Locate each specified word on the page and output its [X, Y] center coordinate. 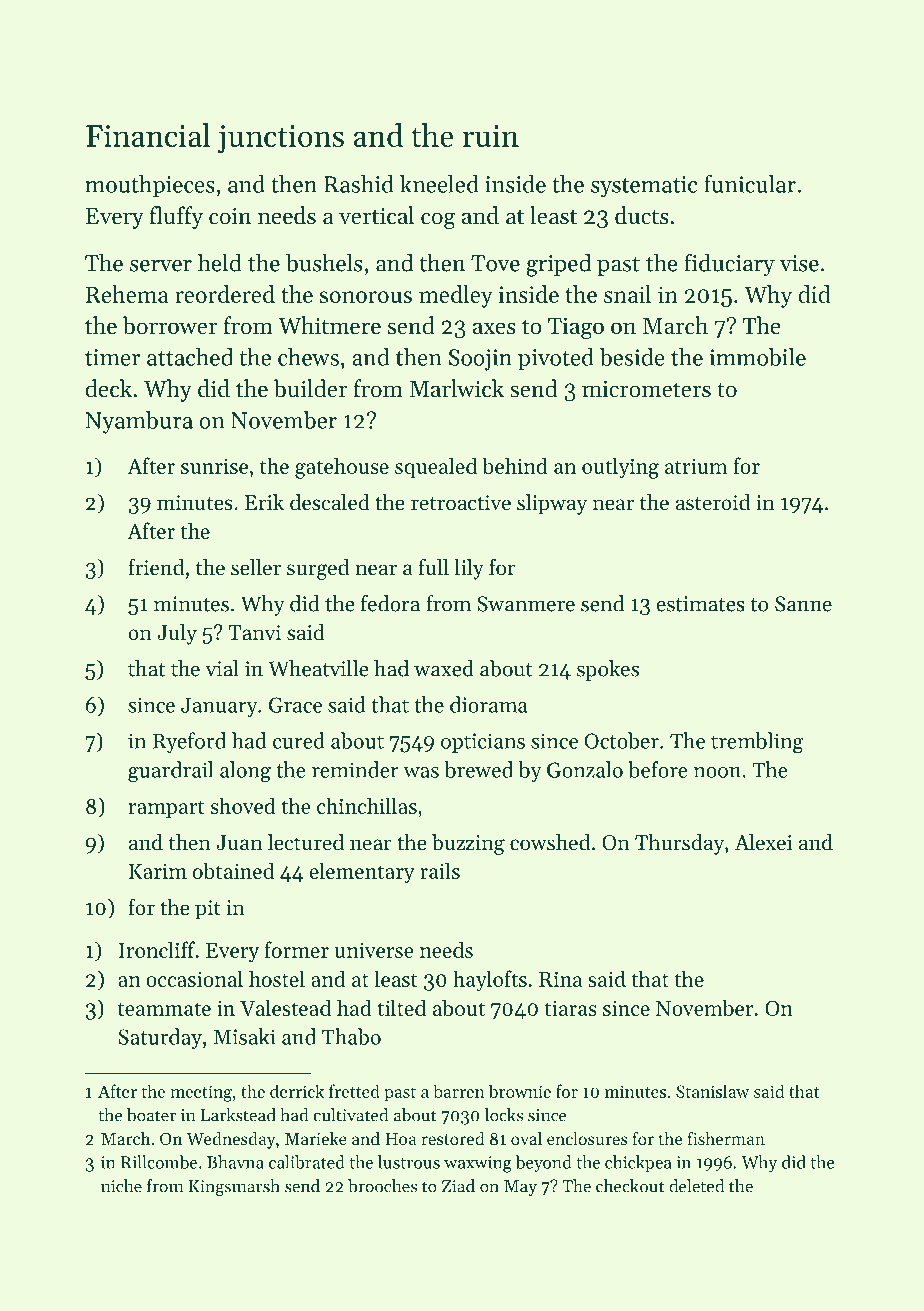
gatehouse [342, 468]
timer [112, 357]
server [161, 266]
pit [208, 910]
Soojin [480, 360]
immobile [757, 357]
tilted [401, 1007]
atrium [696, 466]
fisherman [726, 1138]
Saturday [160, 1038]
